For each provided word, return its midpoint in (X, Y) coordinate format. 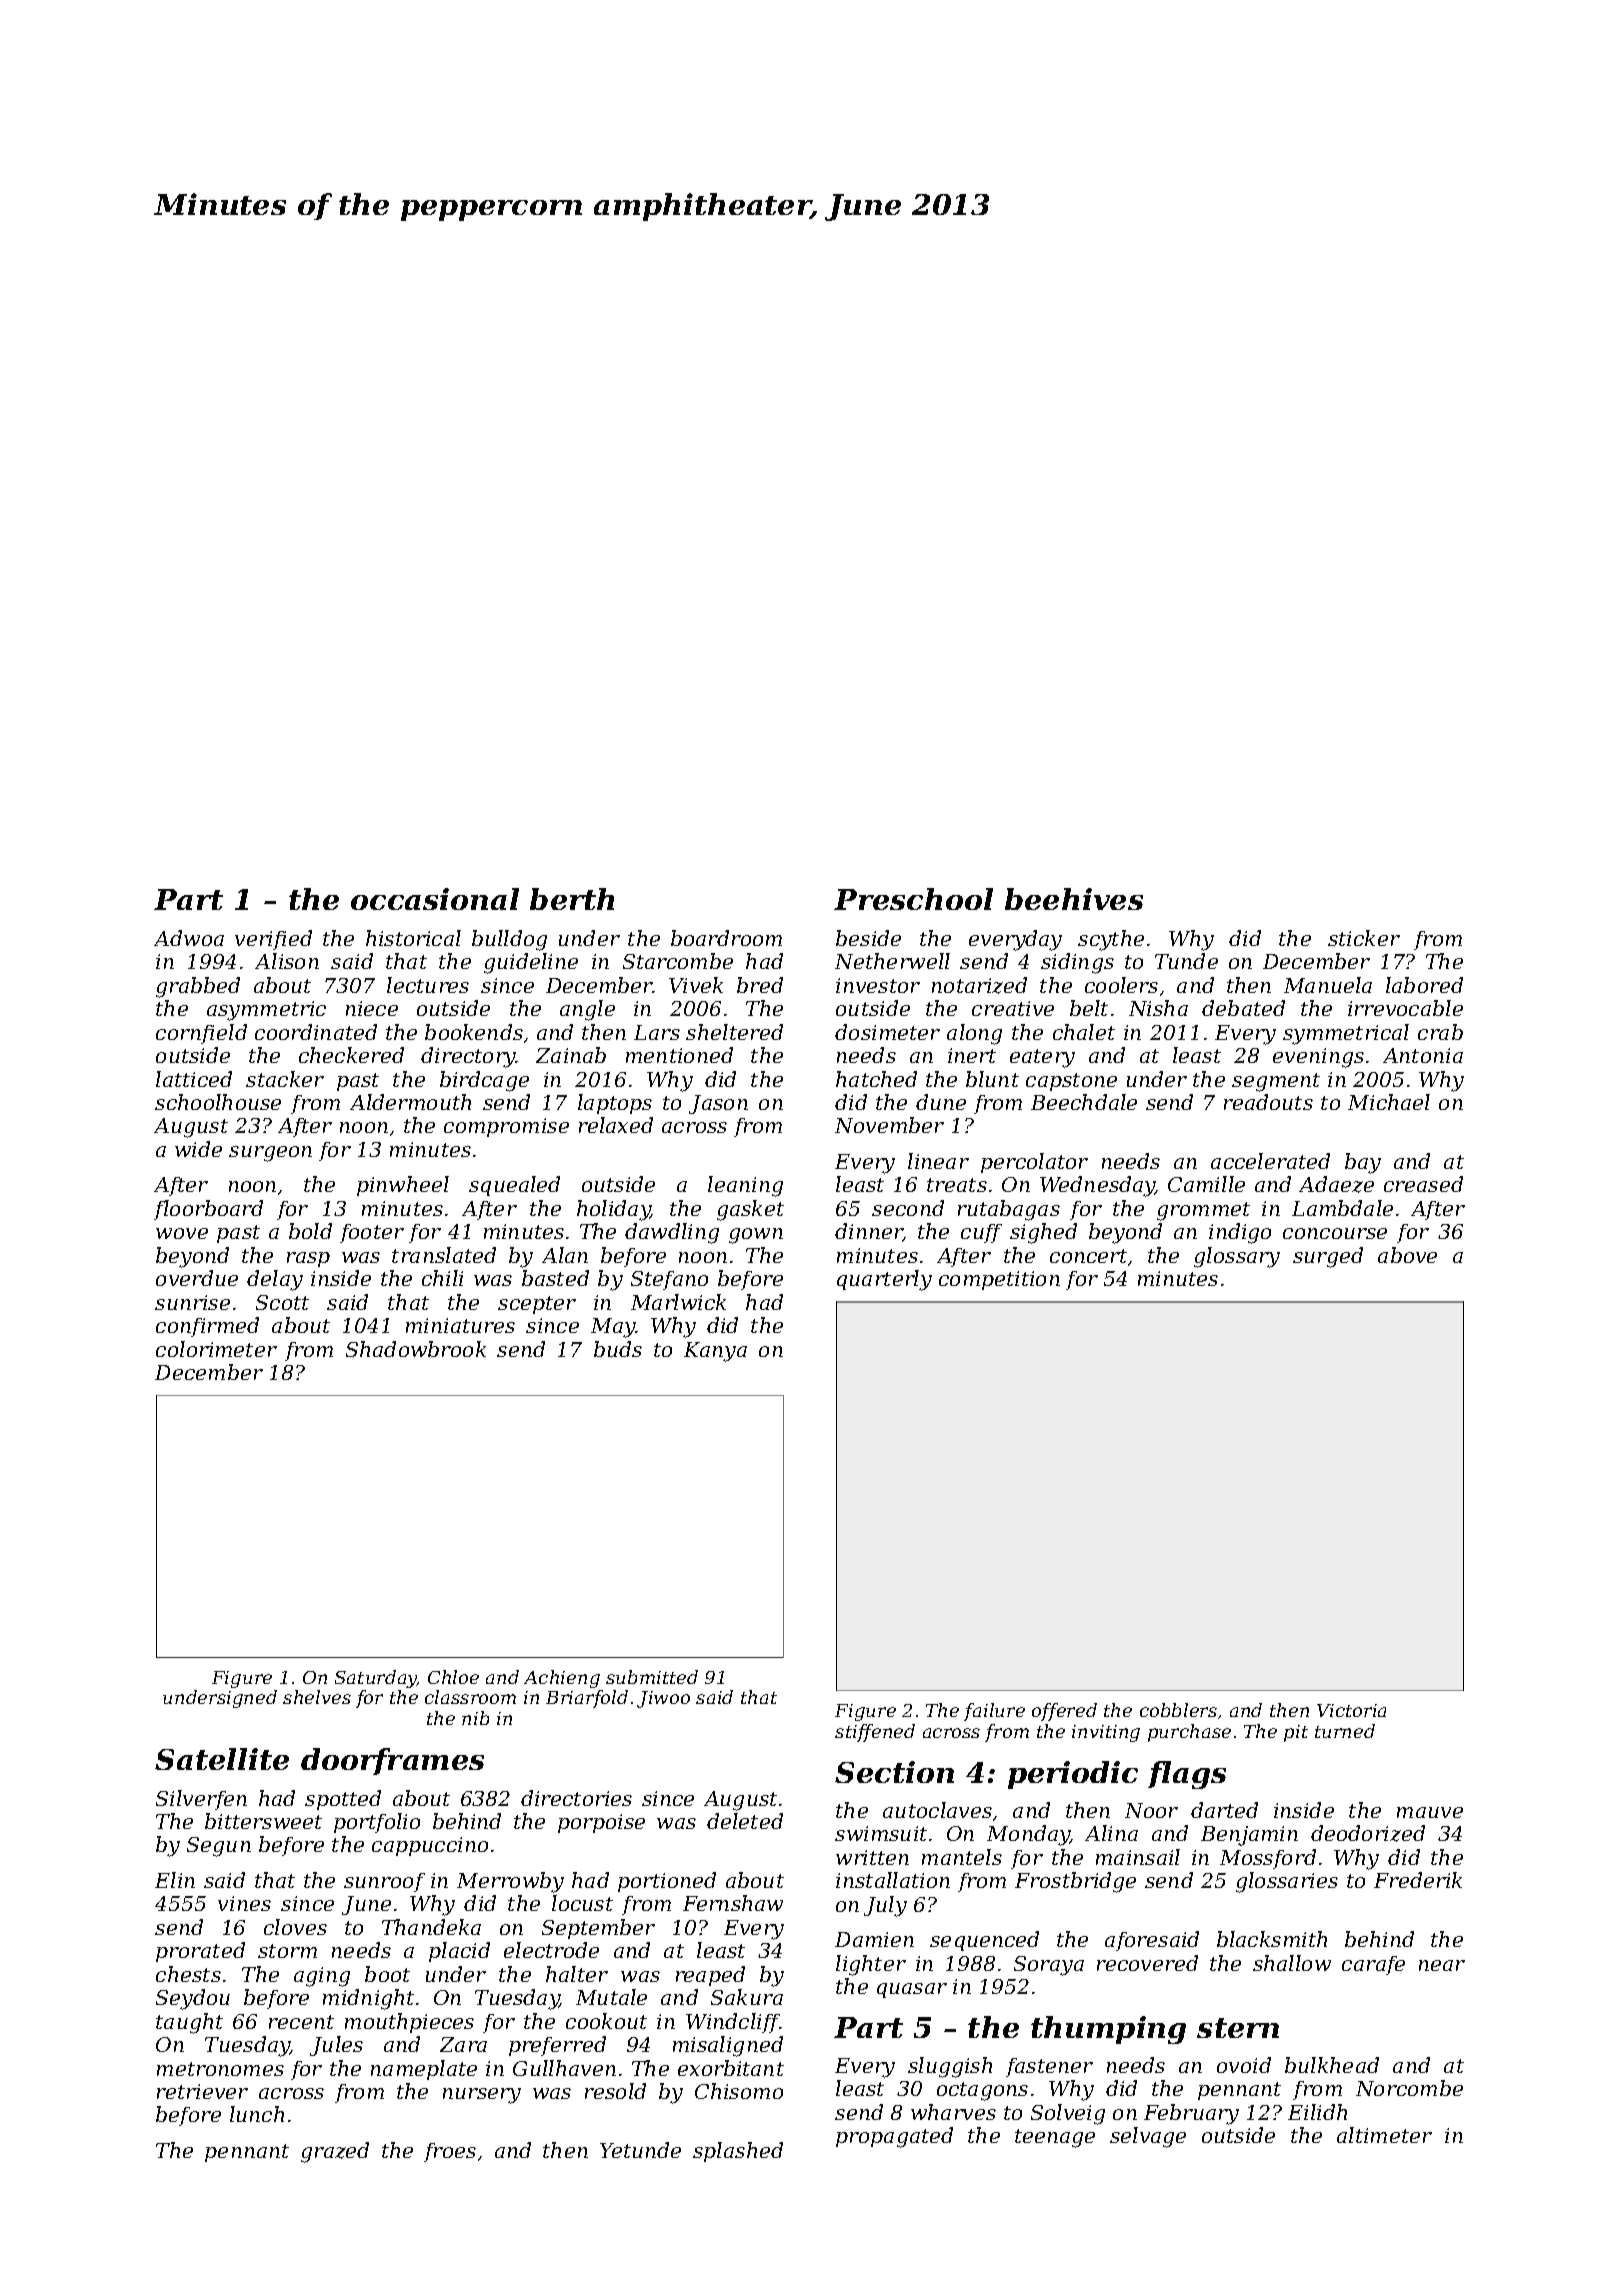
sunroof (384, 1882)
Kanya (715, 1352)
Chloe (453, 1677)
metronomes (220, 2069)
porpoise (601, 1823)
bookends (474, 1032)
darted (1224, 1810)
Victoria (1351, 1710)
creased (1423, 1184)
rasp (308, 1259)
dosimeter (887, 1032)
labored (1424, 985)
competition (999, 1280)
